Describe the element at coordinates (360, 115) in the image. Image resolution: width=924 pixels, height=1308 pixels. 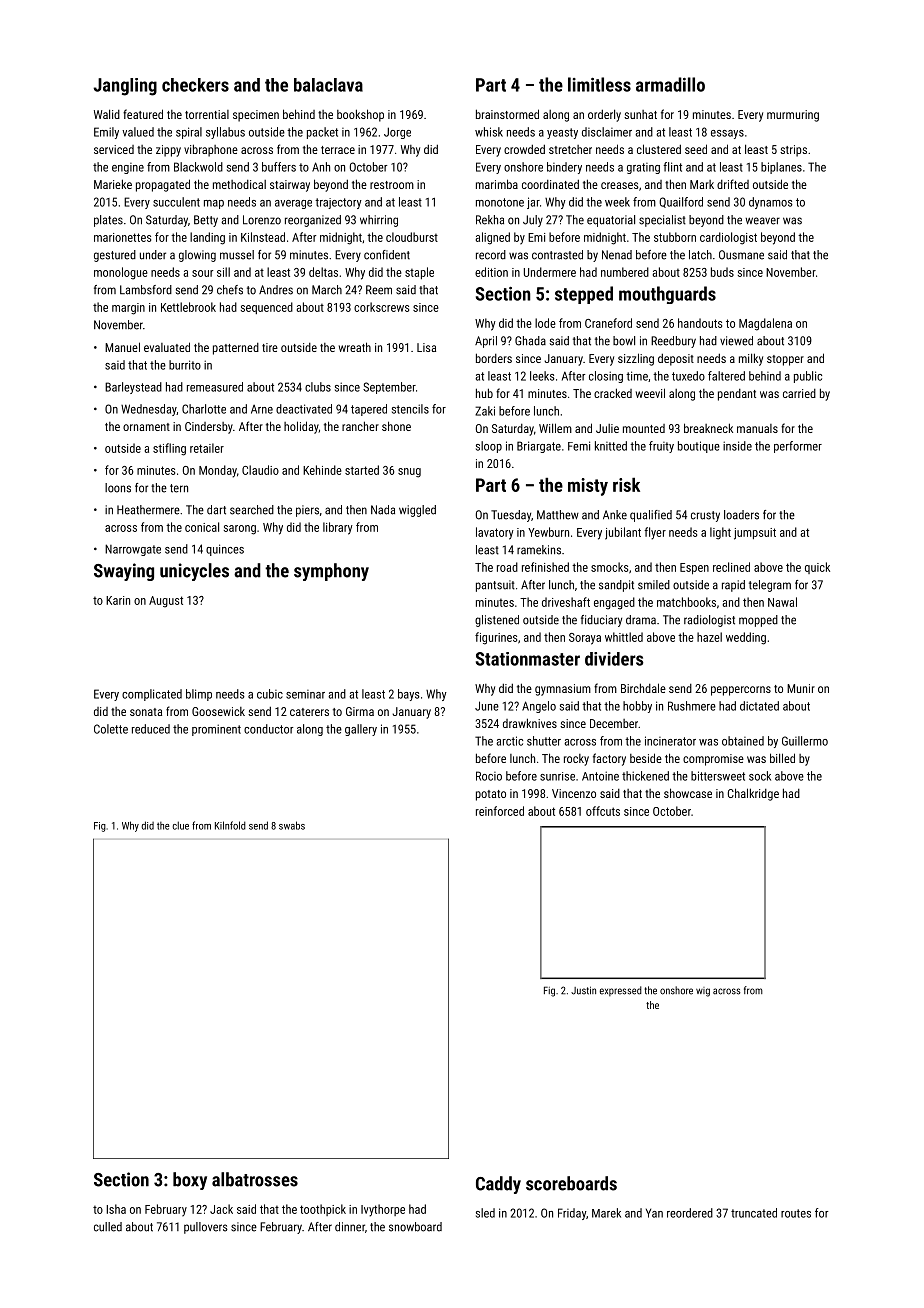
I see `bookshop` at that location.
